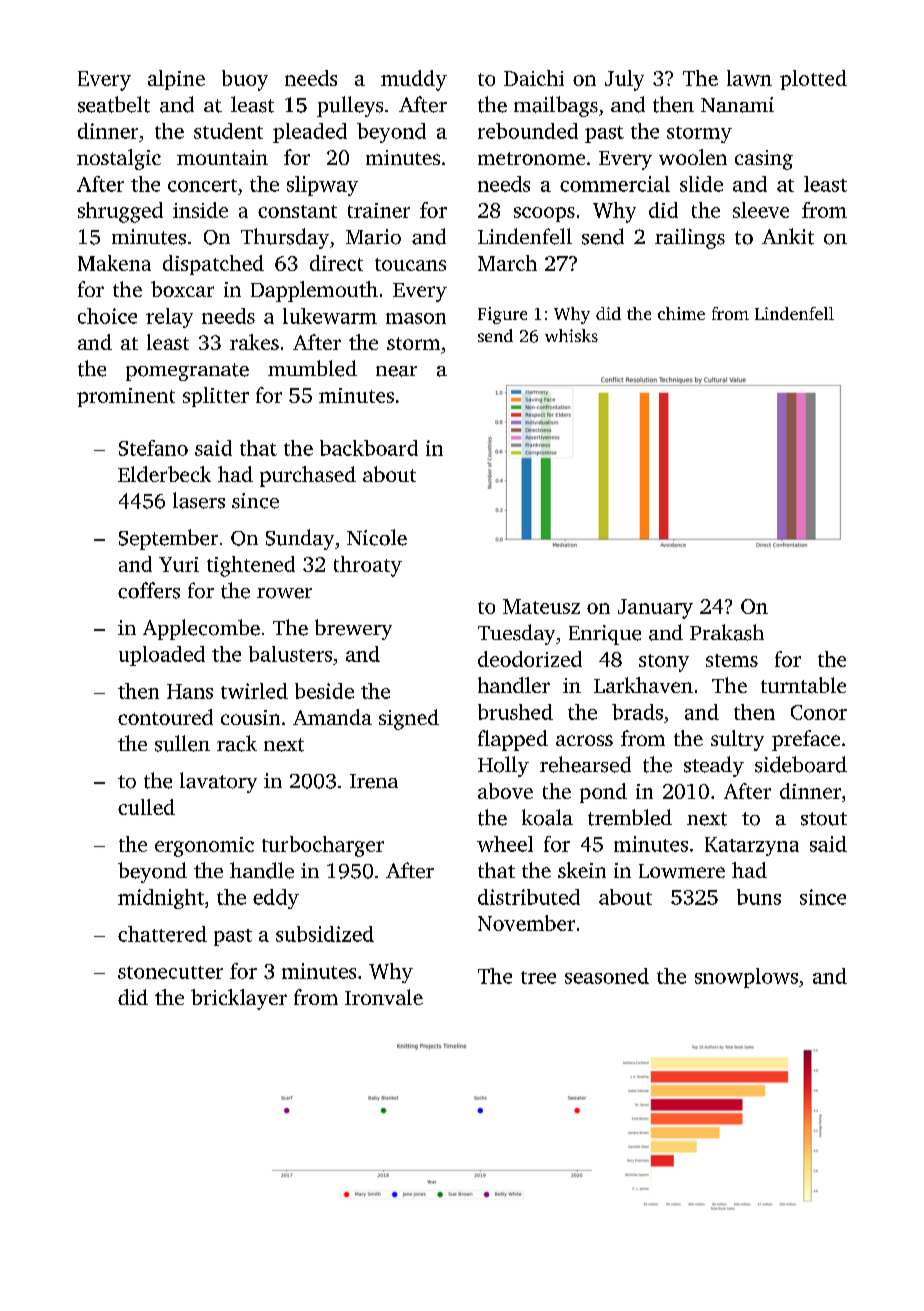  I want to click on muddy, so click(414, 80).
